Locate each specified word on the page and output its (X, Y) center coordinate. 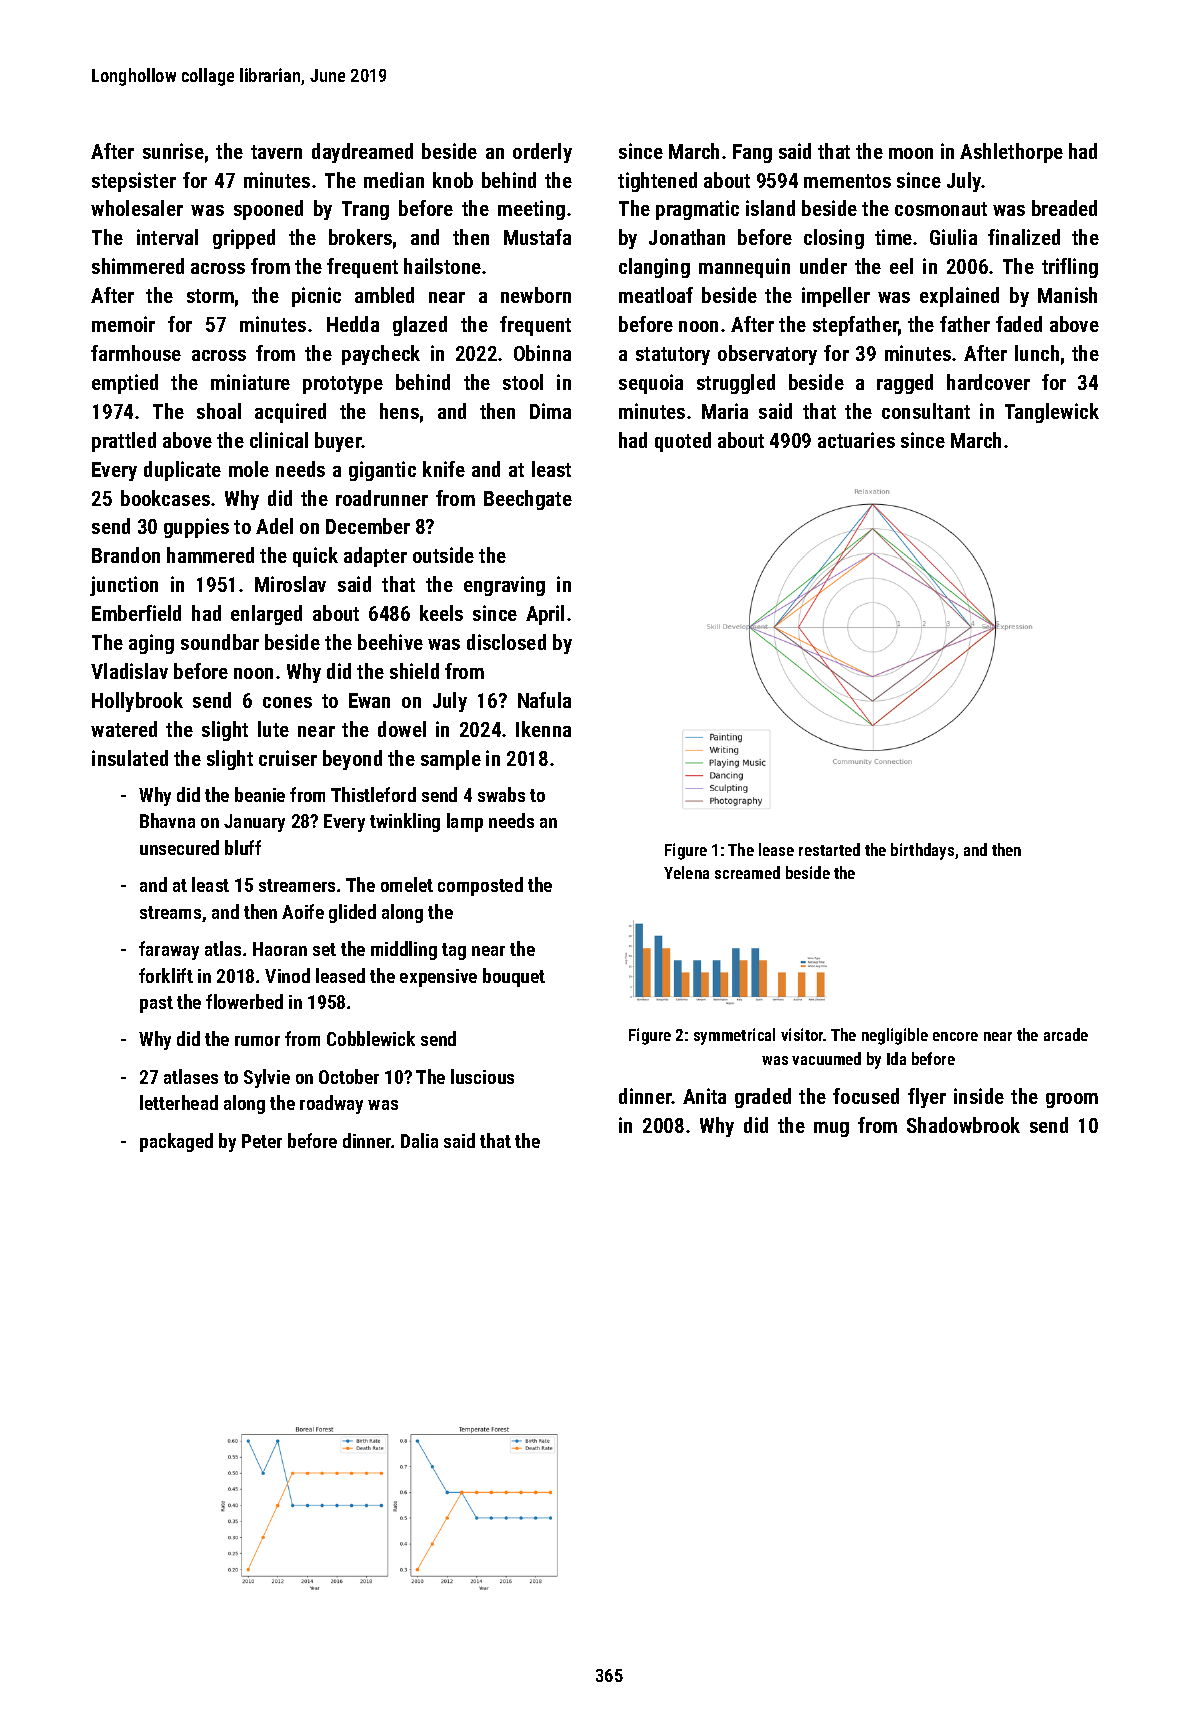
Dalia (419, 1140)
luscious (482, 1076)
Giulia (953, 237)
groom (1072, 1100)
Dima (550, 411)
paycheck (381, 355)
